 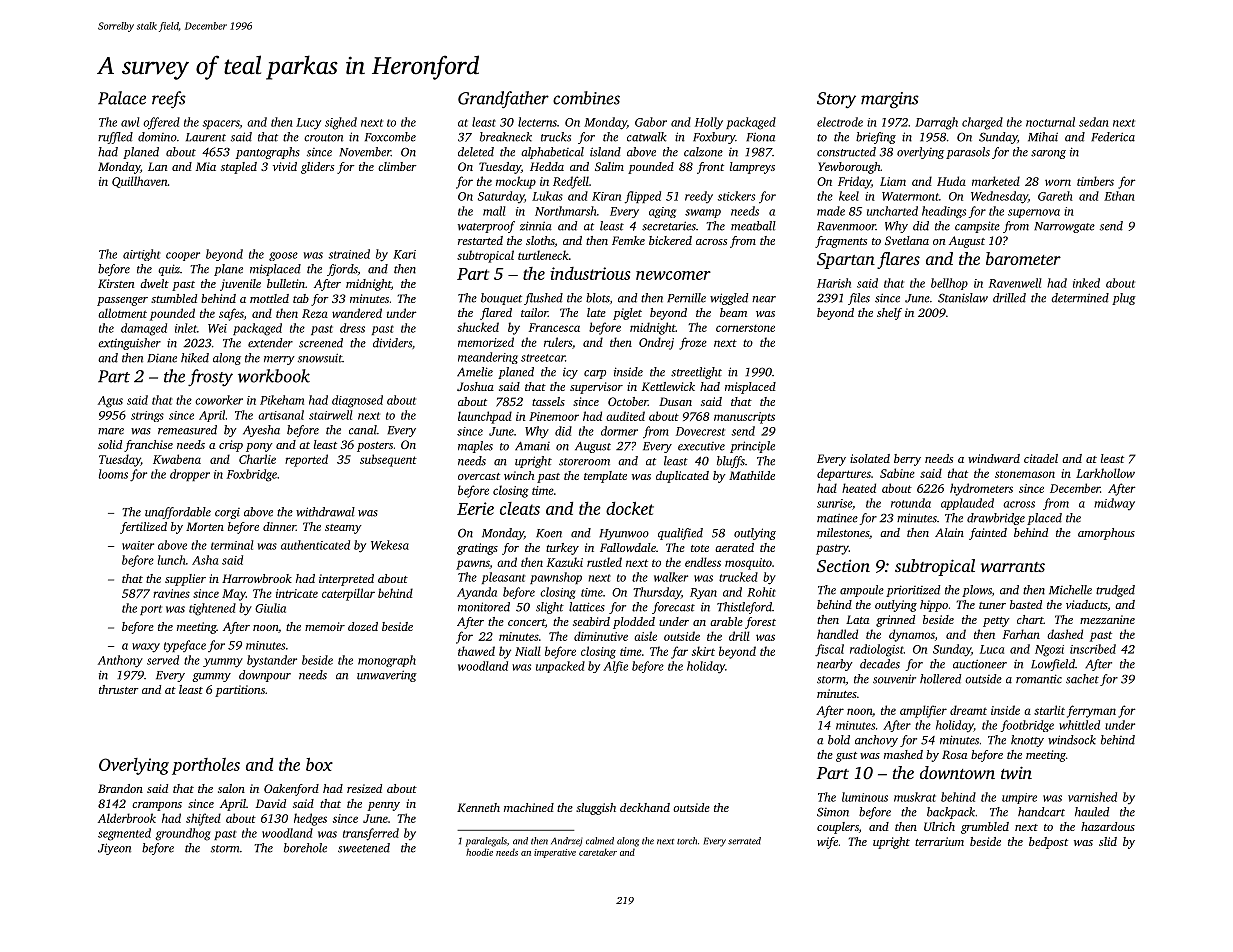 What do you see at coordinates (157, 137) in the screenshot?
I see `domino` at bounding box center [157, 137].
